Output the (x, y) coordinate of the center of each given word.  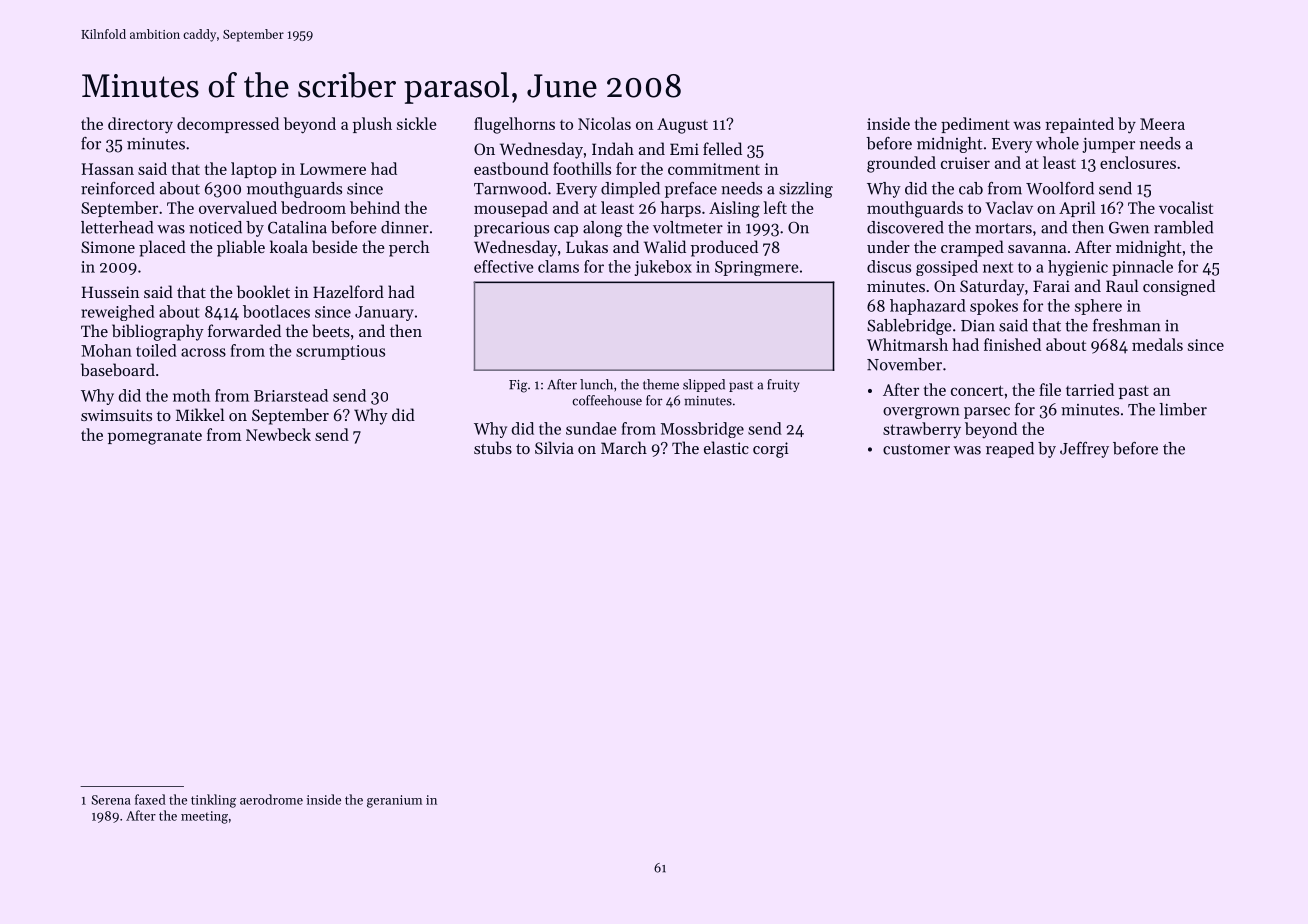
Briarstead (291, 395)
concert (977, 390)
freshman (1127, 325)
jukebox (663, 268)
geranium (394, 801)
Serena (111, 800)
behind (375, 207)
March (624, 447)
